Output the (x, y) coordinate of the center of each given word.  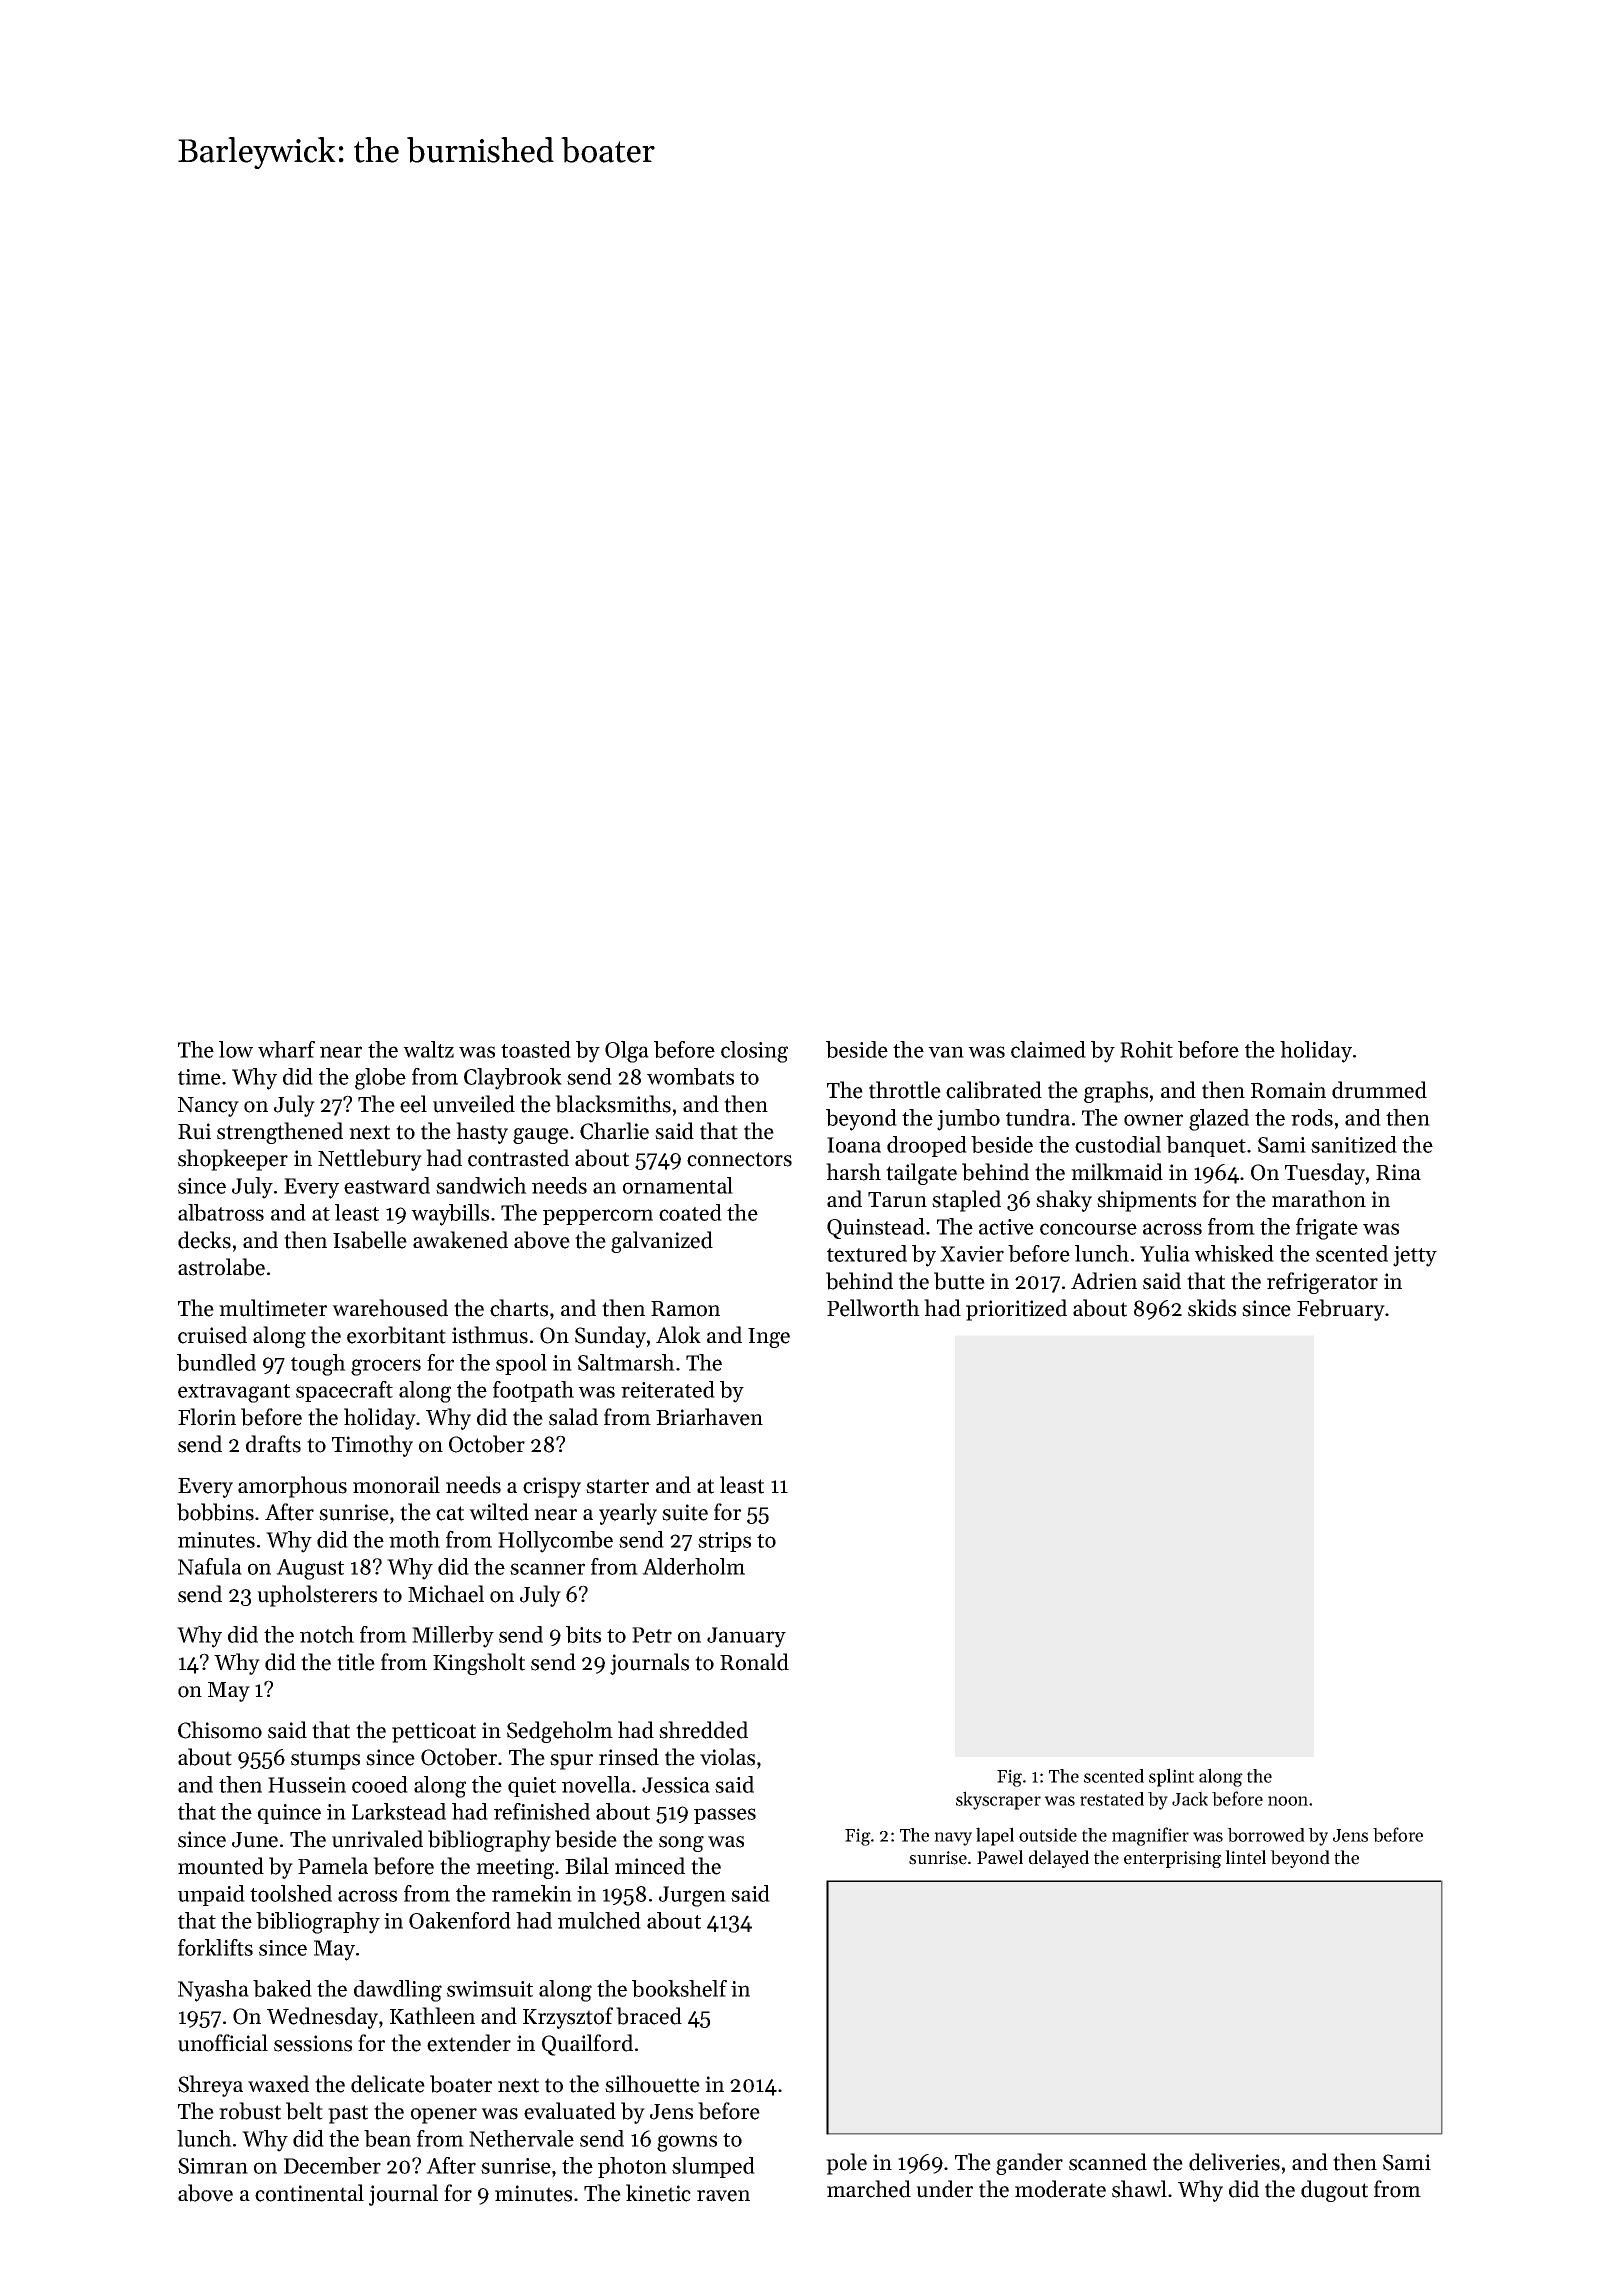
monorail (396, 1485)
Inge (769, 1338)
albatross (221, 1212)
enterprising (1173, 1859)
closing (754, 1052)
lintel (1245, 1857)
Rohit (1146, 1049)
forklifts (215, 1947)
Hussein (307, 1785)
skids (1212, 1308)
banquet (1206, 1146)
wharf (286, 1049)
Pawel (1000, 1857)
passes (725, 1816)
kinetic (658, 2193)
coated (690, 1212)
